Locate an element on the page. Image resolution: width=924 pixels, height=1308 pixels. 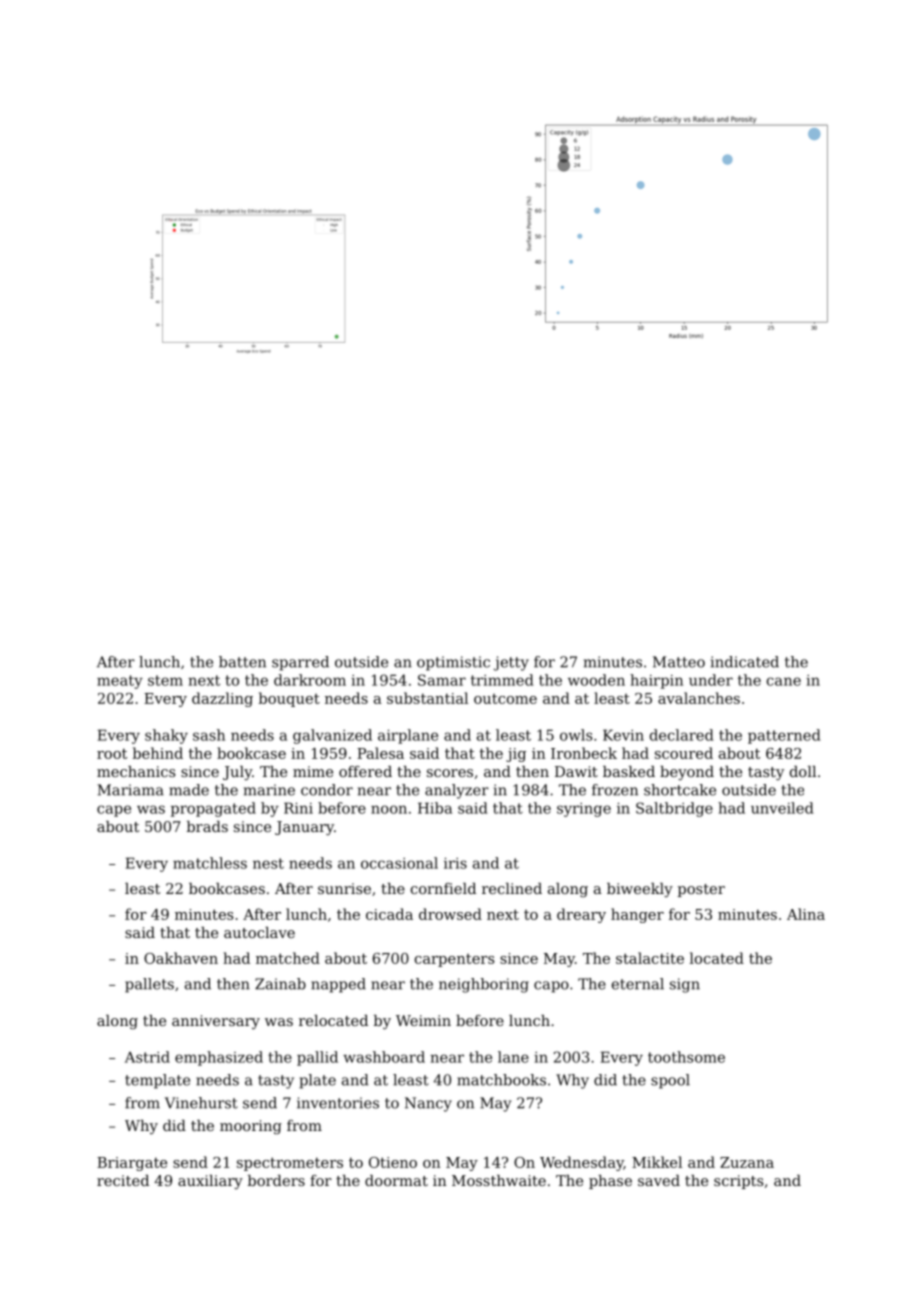
Zuzana is located at coordinates (747, 1162).
